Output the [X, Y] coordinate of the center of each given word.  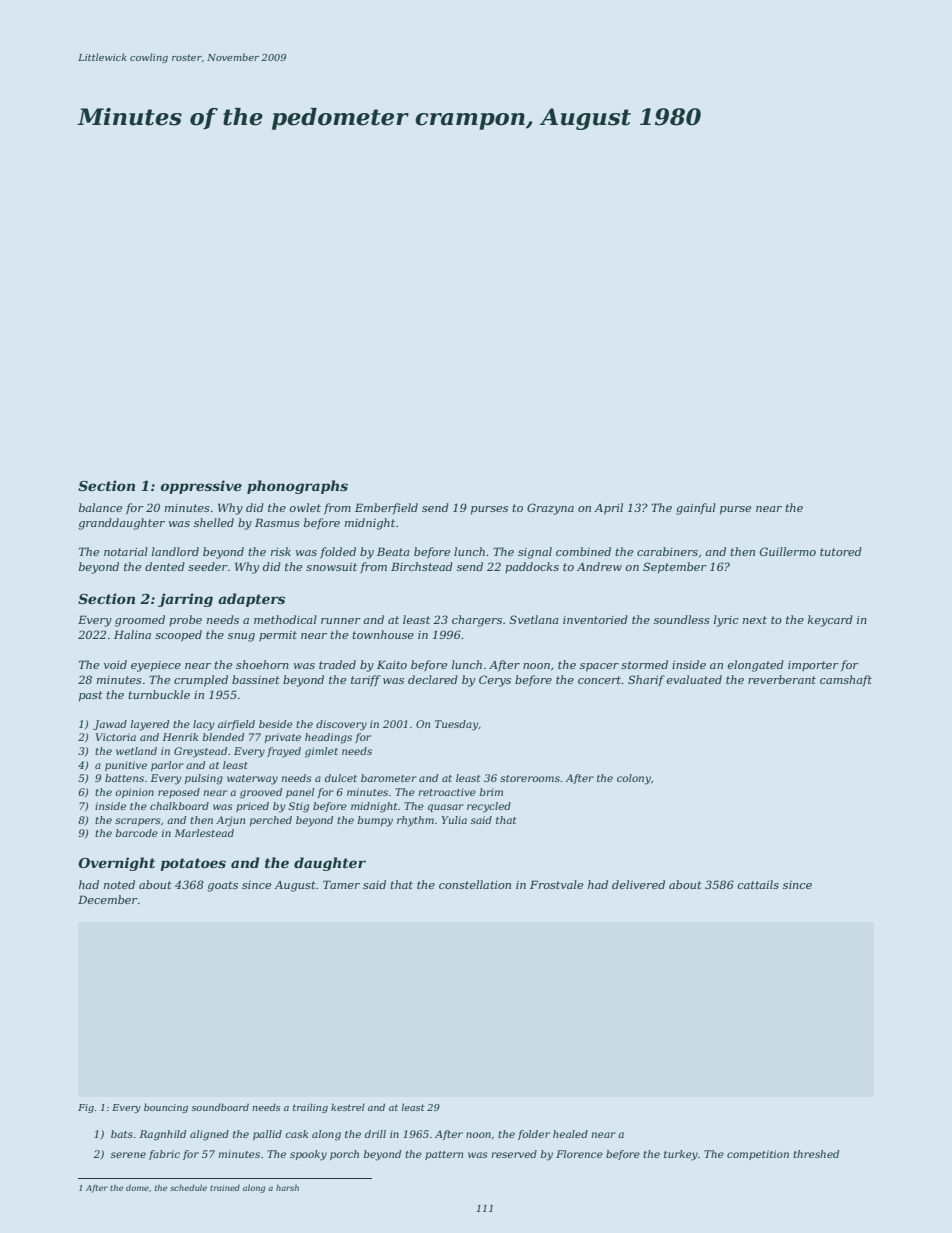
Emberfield [386, 508]
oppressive [201, 487]
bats [122, 1134]
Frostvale [556, 884]
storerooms [530, 778]
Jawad [110, 725]
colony [634, 779]
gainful [696, 509]
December [108, 899]
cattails [758, 884]
